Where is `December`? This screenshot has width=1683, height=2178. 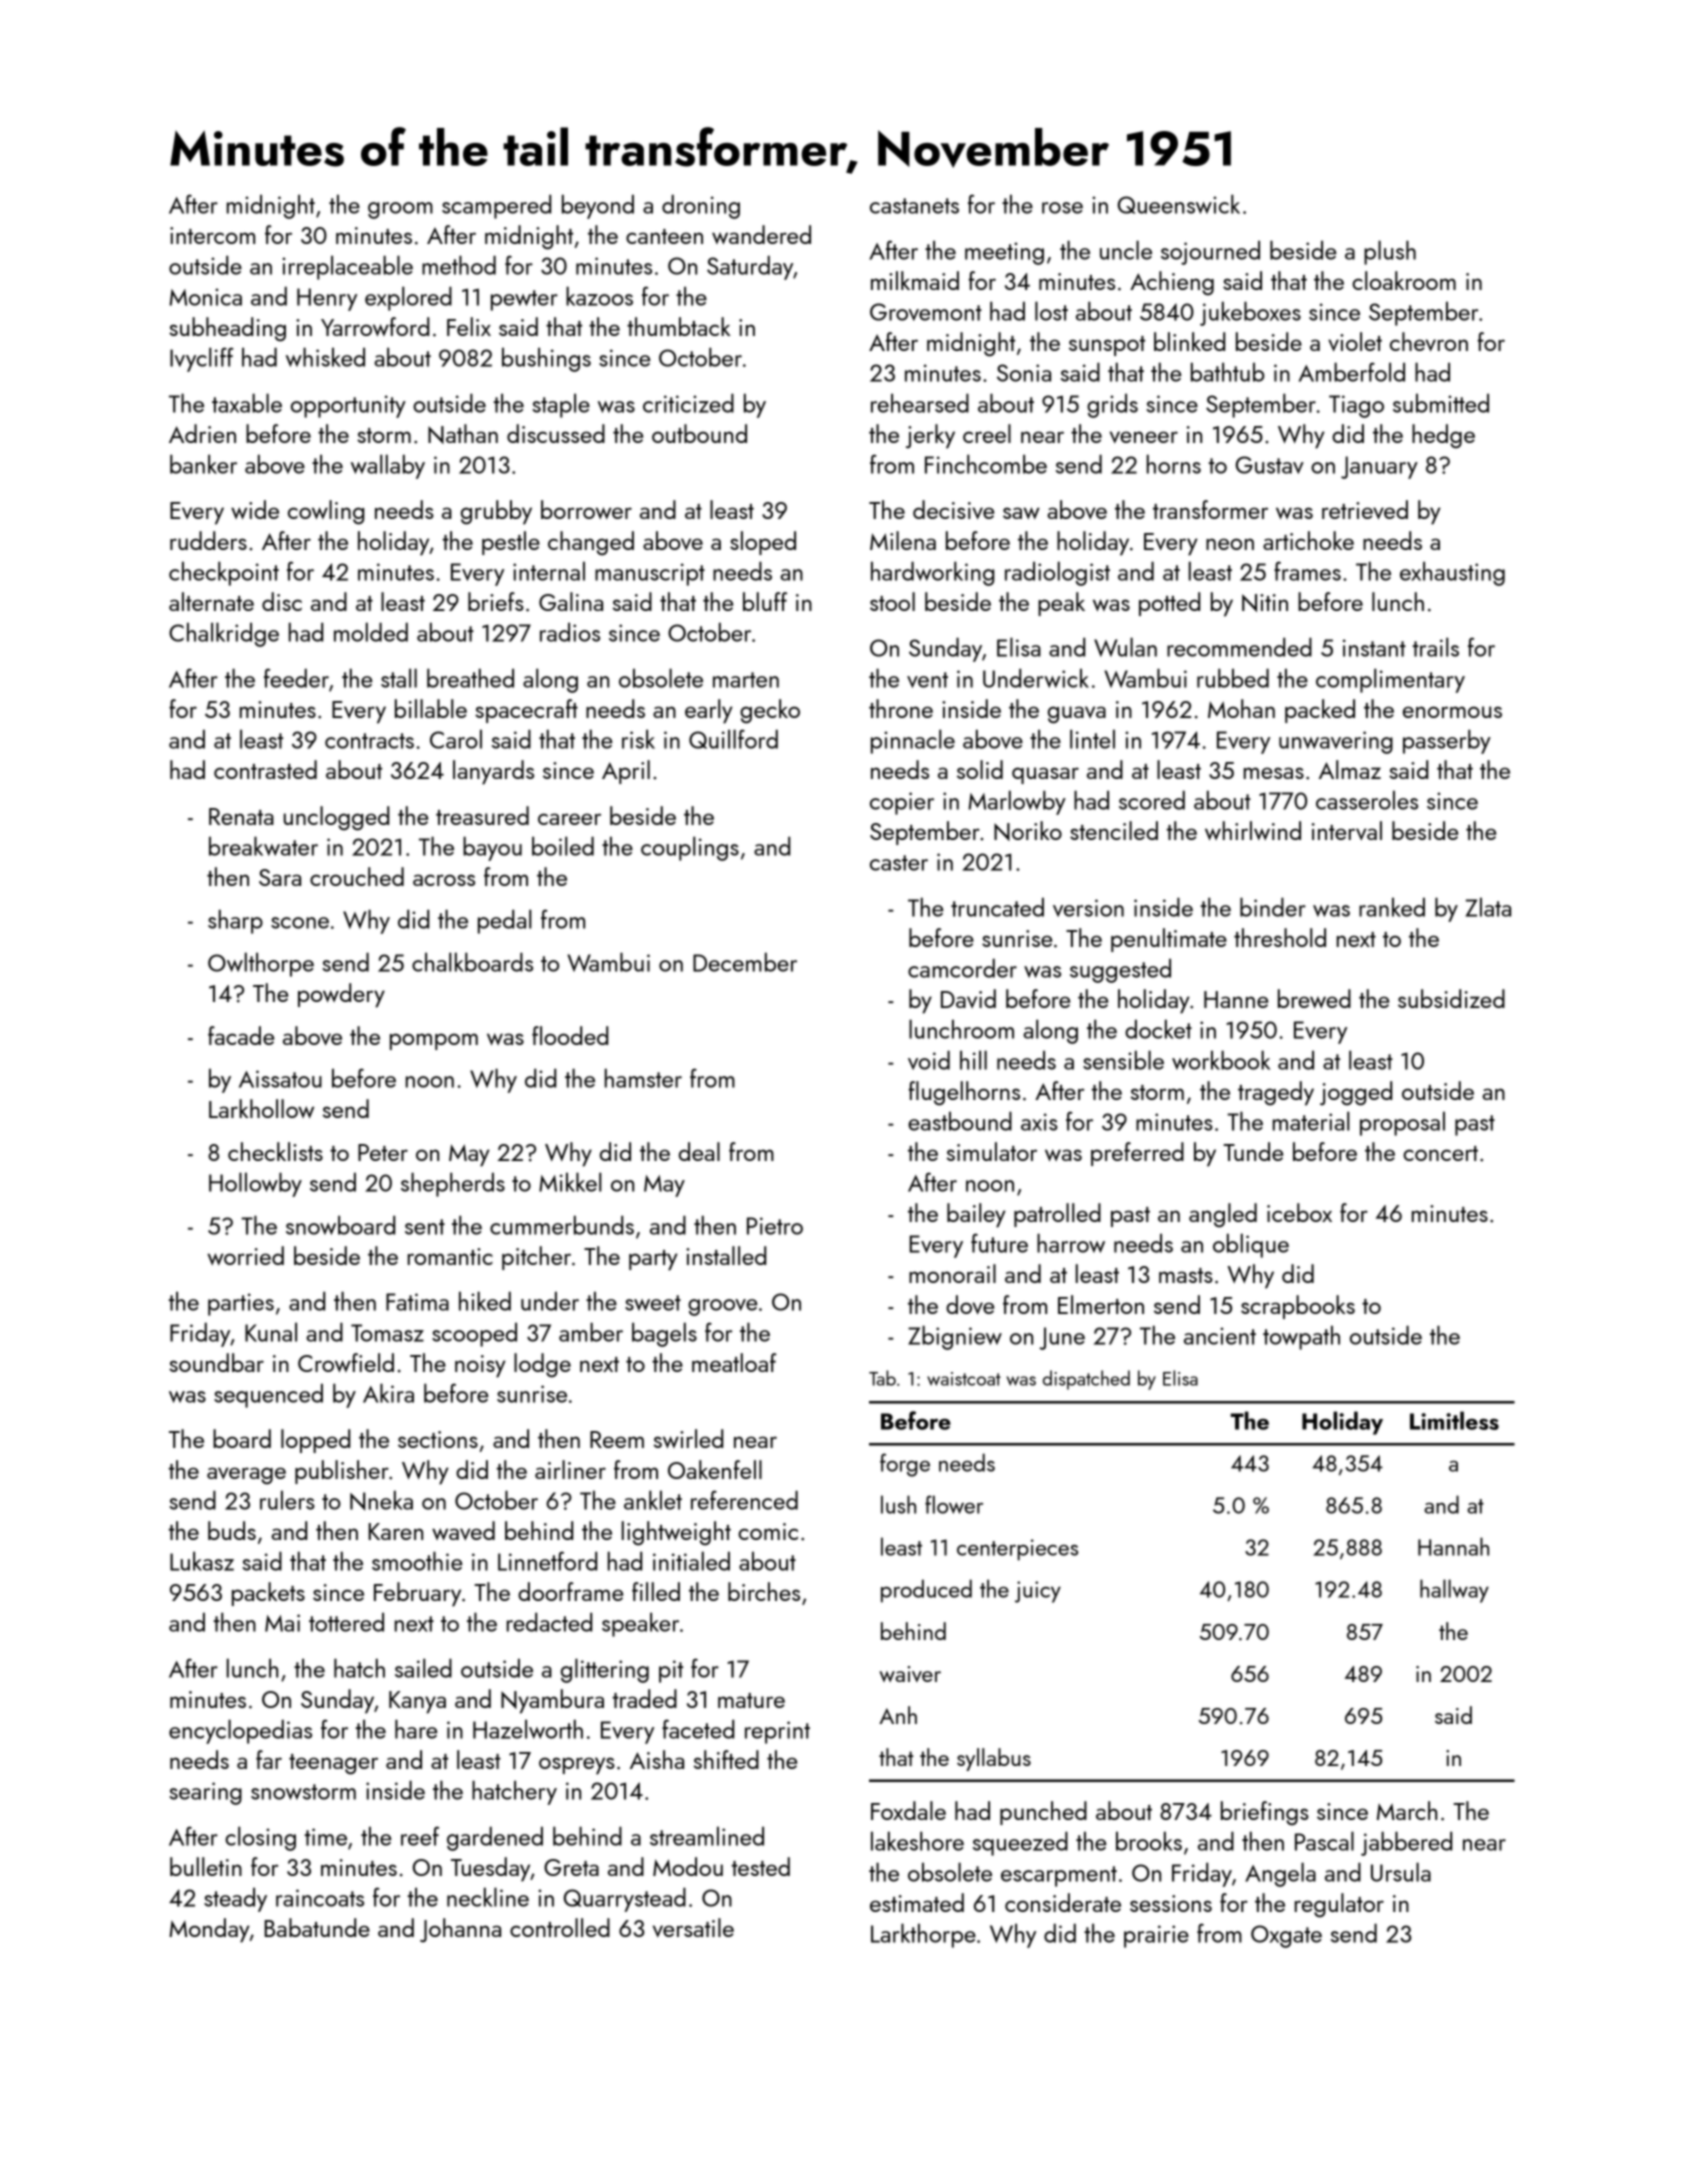
December is located at coordinates (745, 962).
